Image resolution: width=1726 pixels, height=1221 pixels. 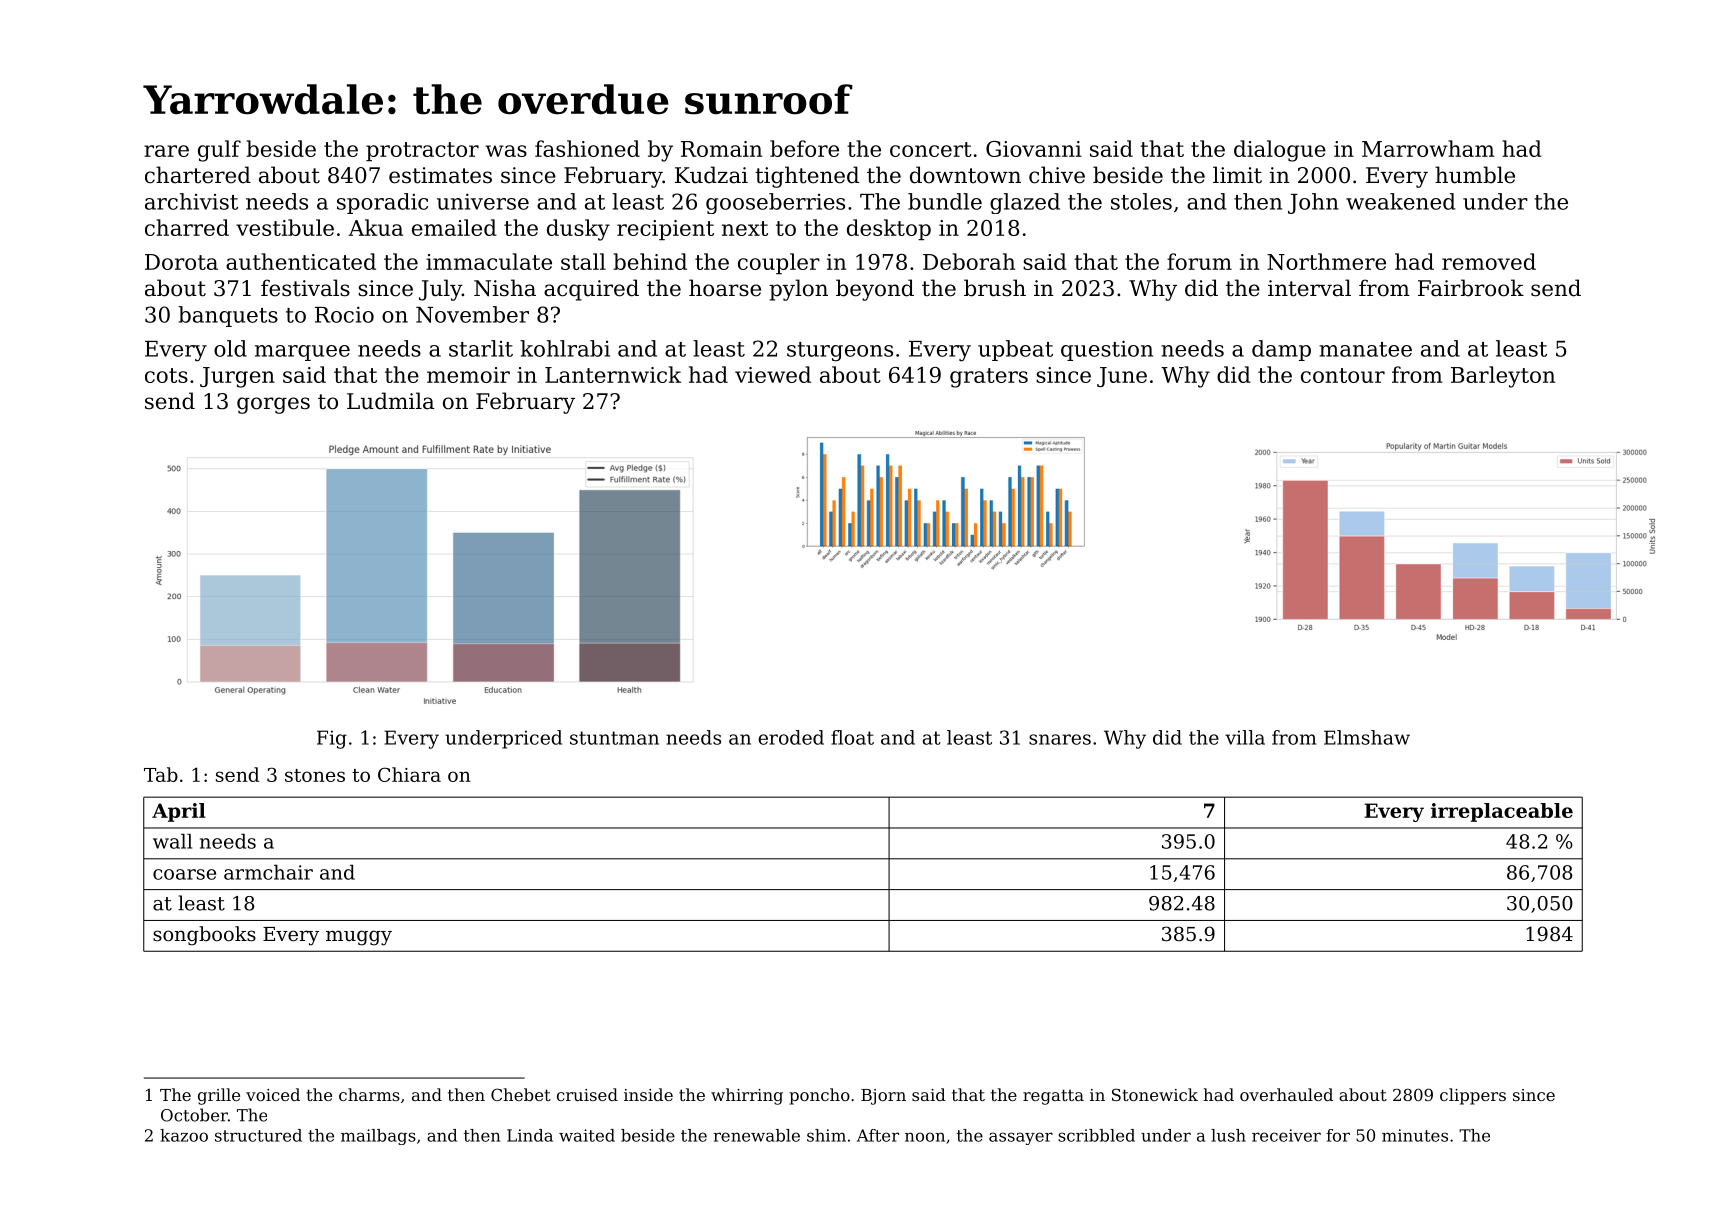 I want to click on mailbags, so click(x=378, y=1137).
